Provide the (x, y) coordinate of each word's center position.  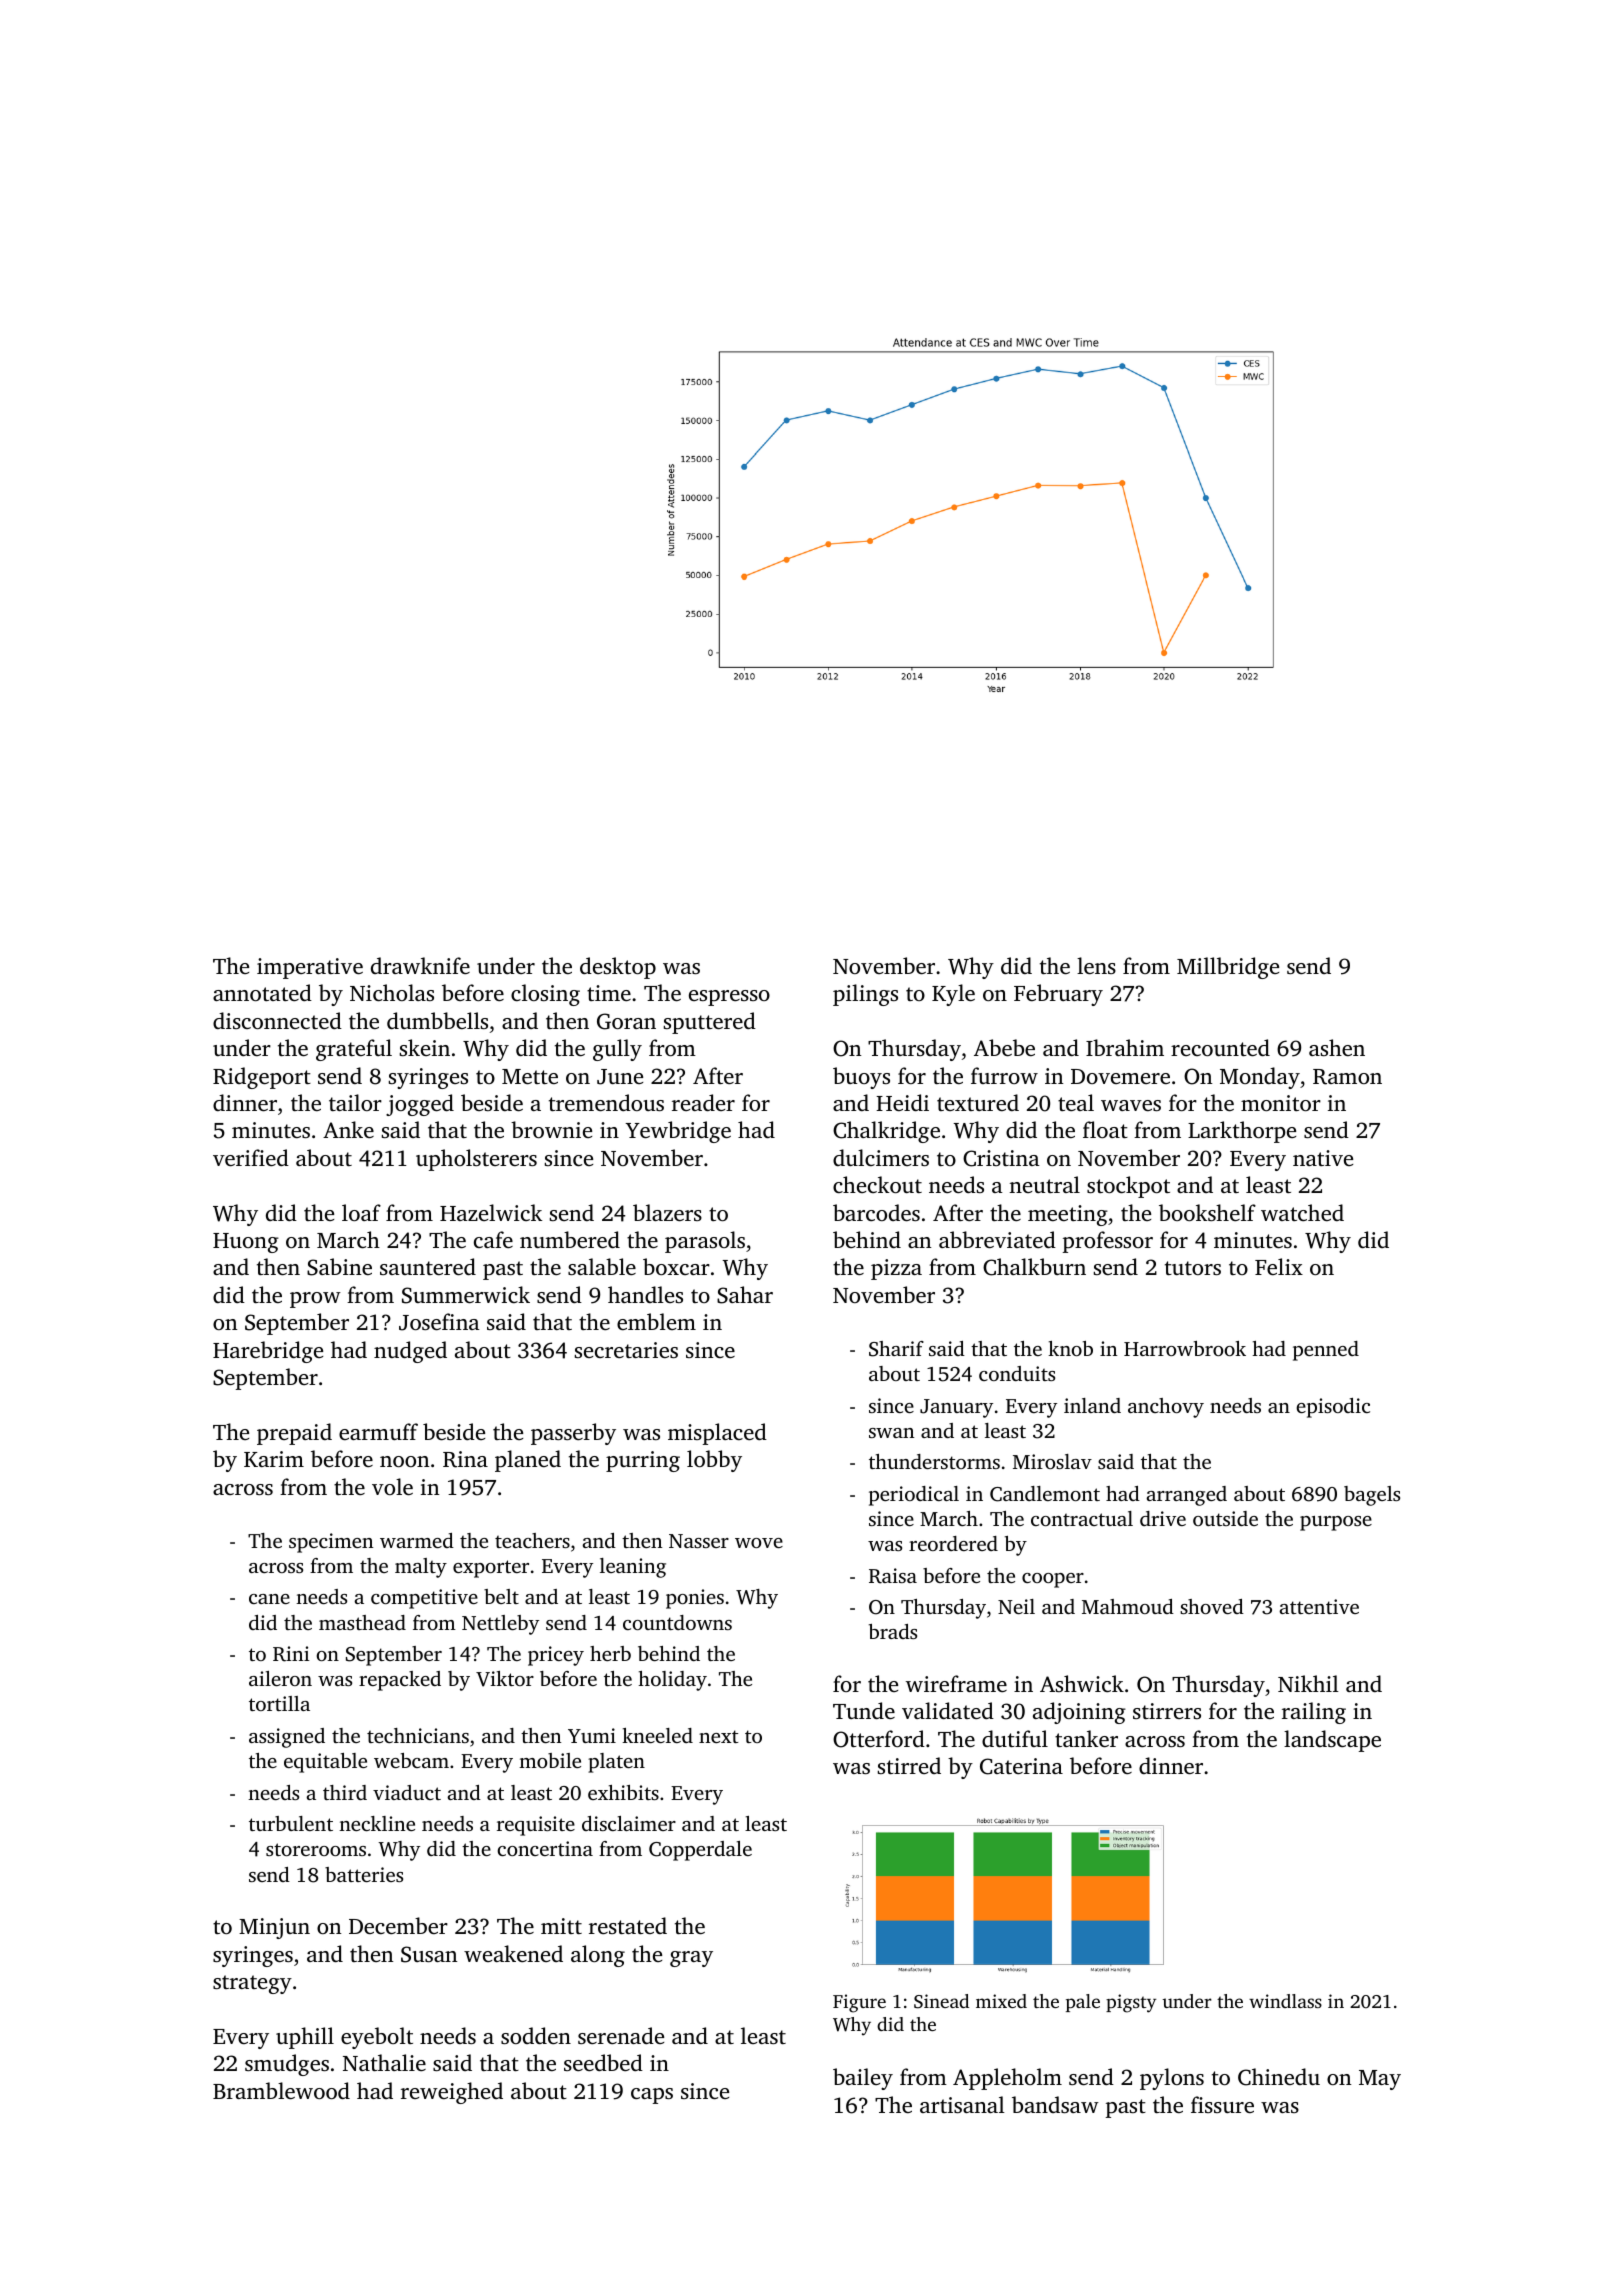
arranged (1186, 1496)
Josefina (439, 1322)
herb (610, 1653)
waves (1131, 1105)
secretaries (626, 1350)
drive (1163, 1518)
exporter (491, 1569)
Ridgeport (262, 1078)
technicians (418, 1735)
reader (703, 1102)
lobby (714, 1461)
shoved (1212, 1606)
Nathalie (384, 2062)
